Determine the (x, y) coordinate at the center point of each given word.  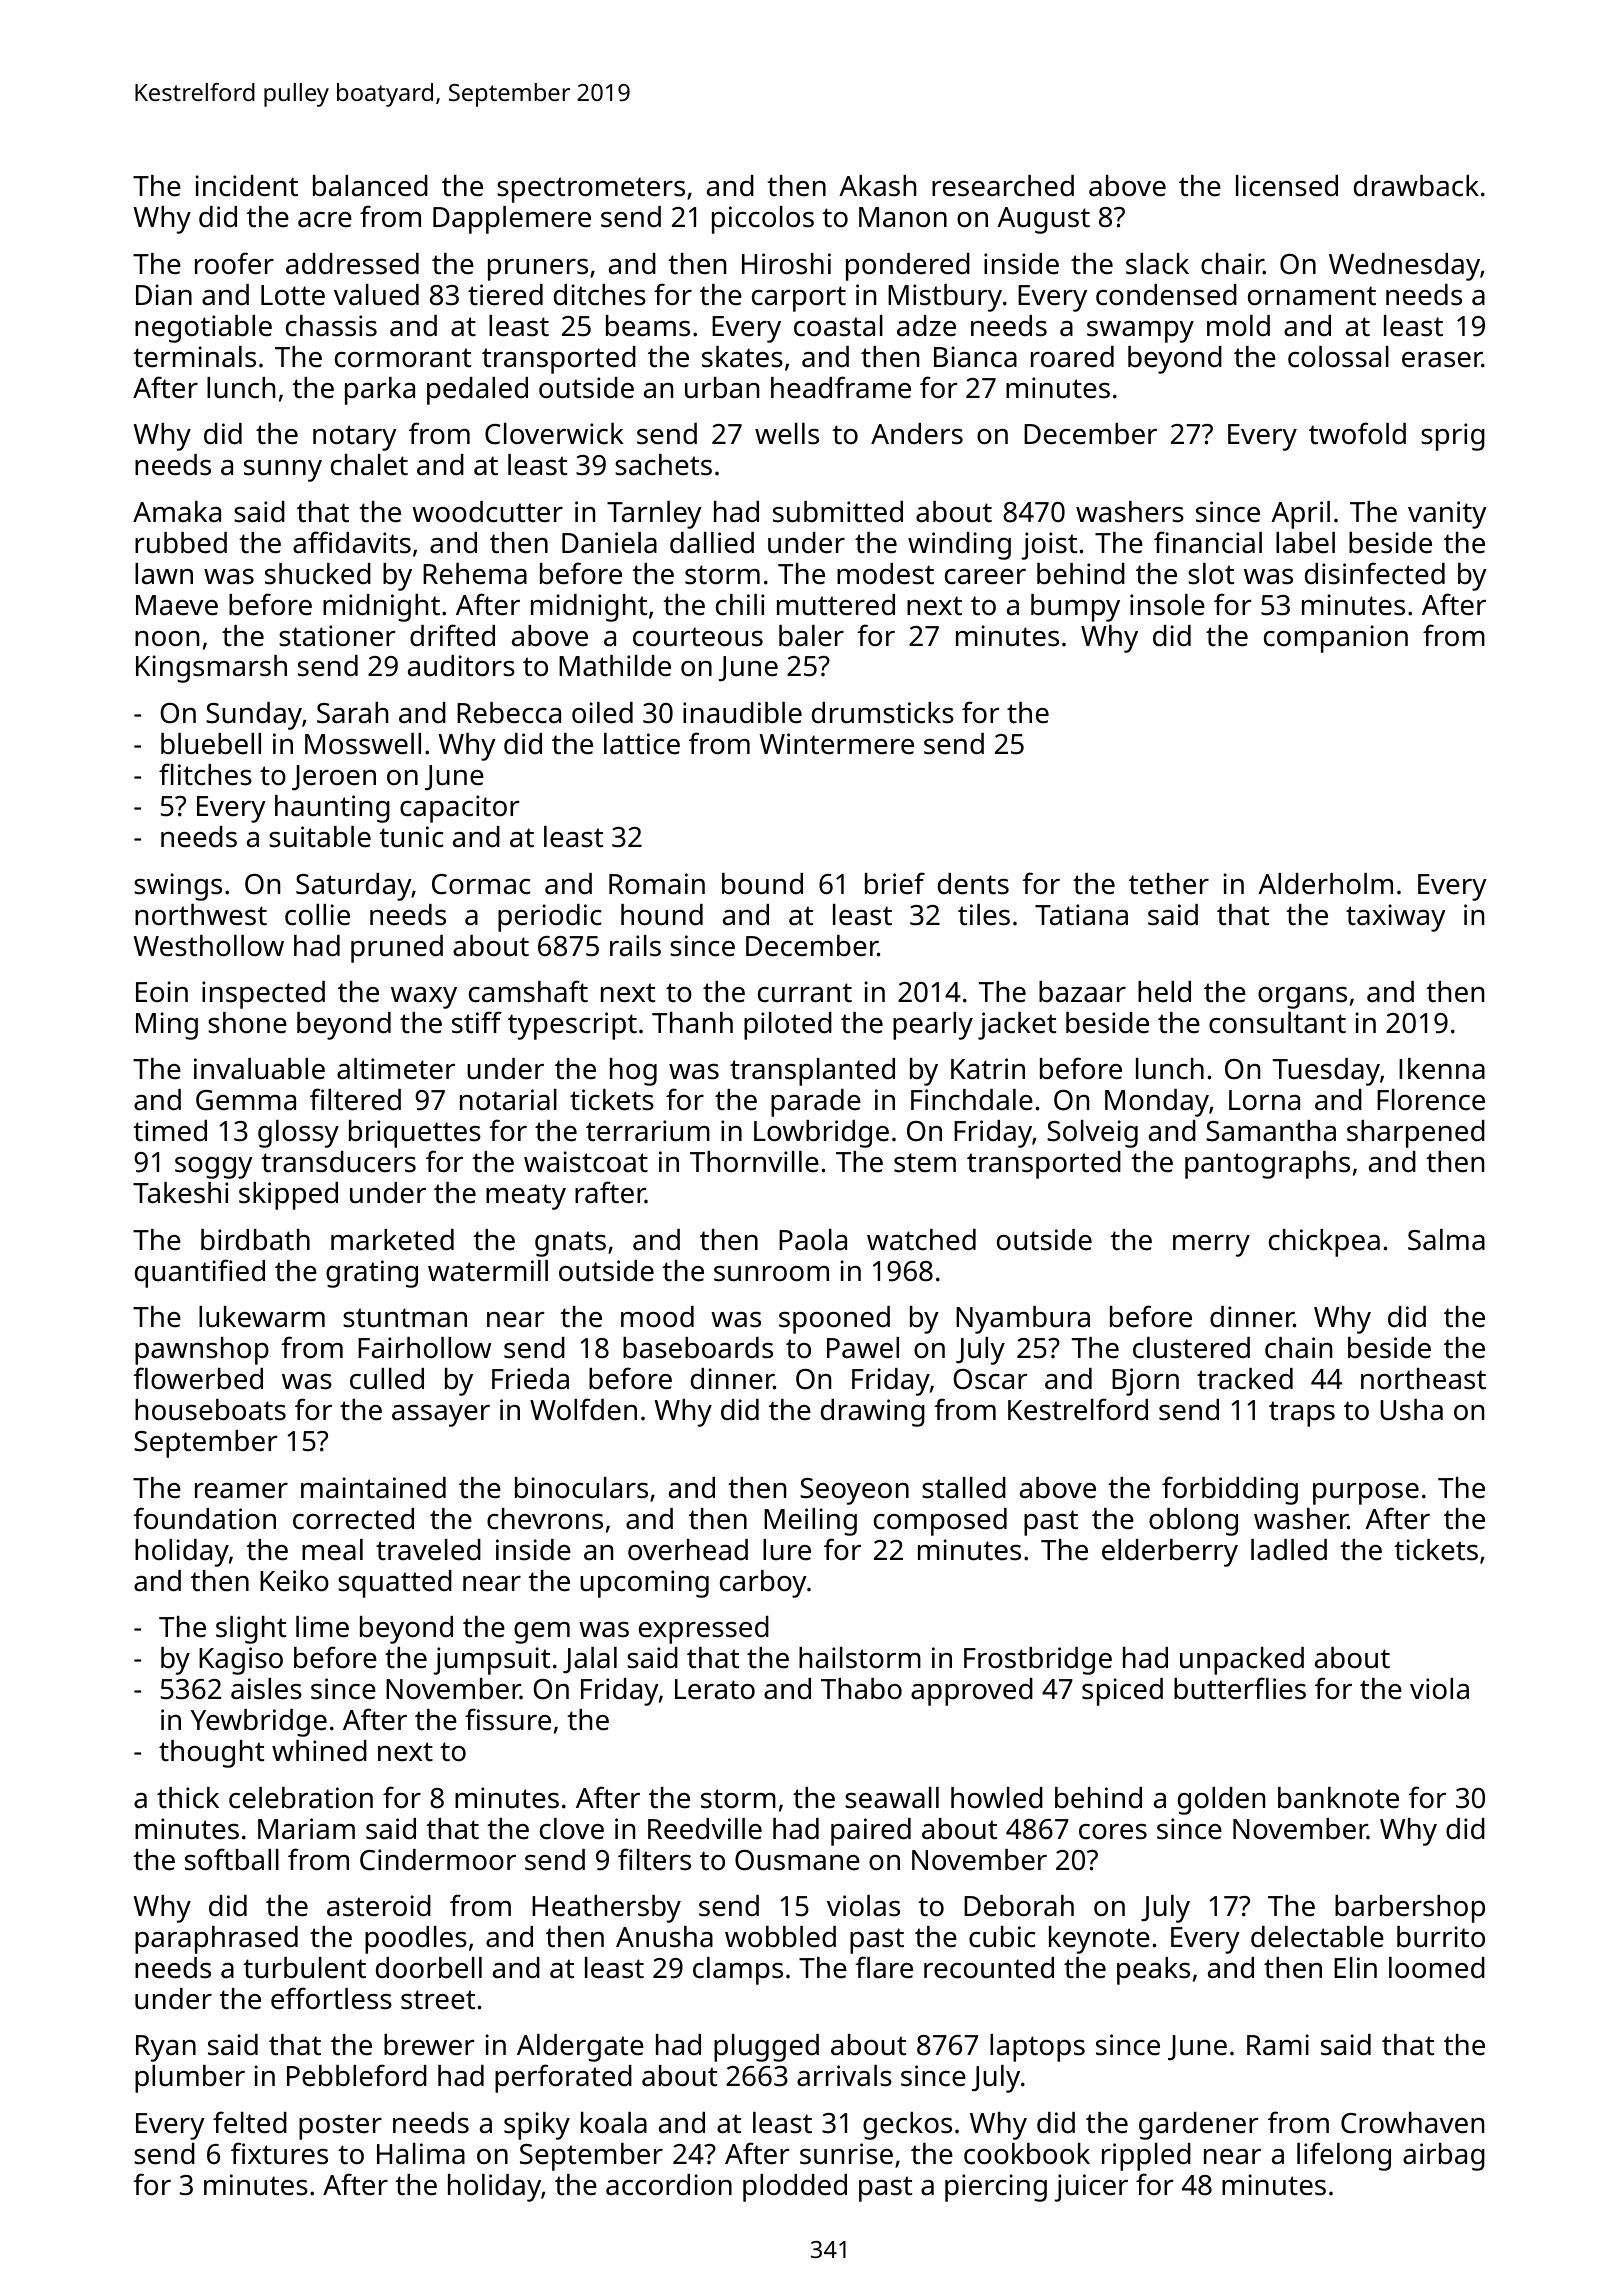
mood (657, 1317)
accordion (669, 2185)
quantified (200, 1273)
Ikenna (1442, 1069)
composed (940, 1522)
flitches (205, 774)
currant (805, 993)
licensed (1287, 186)
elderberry (1170, 1553)
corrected (353, 1519)
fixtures (279, 2153)
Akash (877, 186)
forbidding (1230, 1490)
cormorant (403, 358)
